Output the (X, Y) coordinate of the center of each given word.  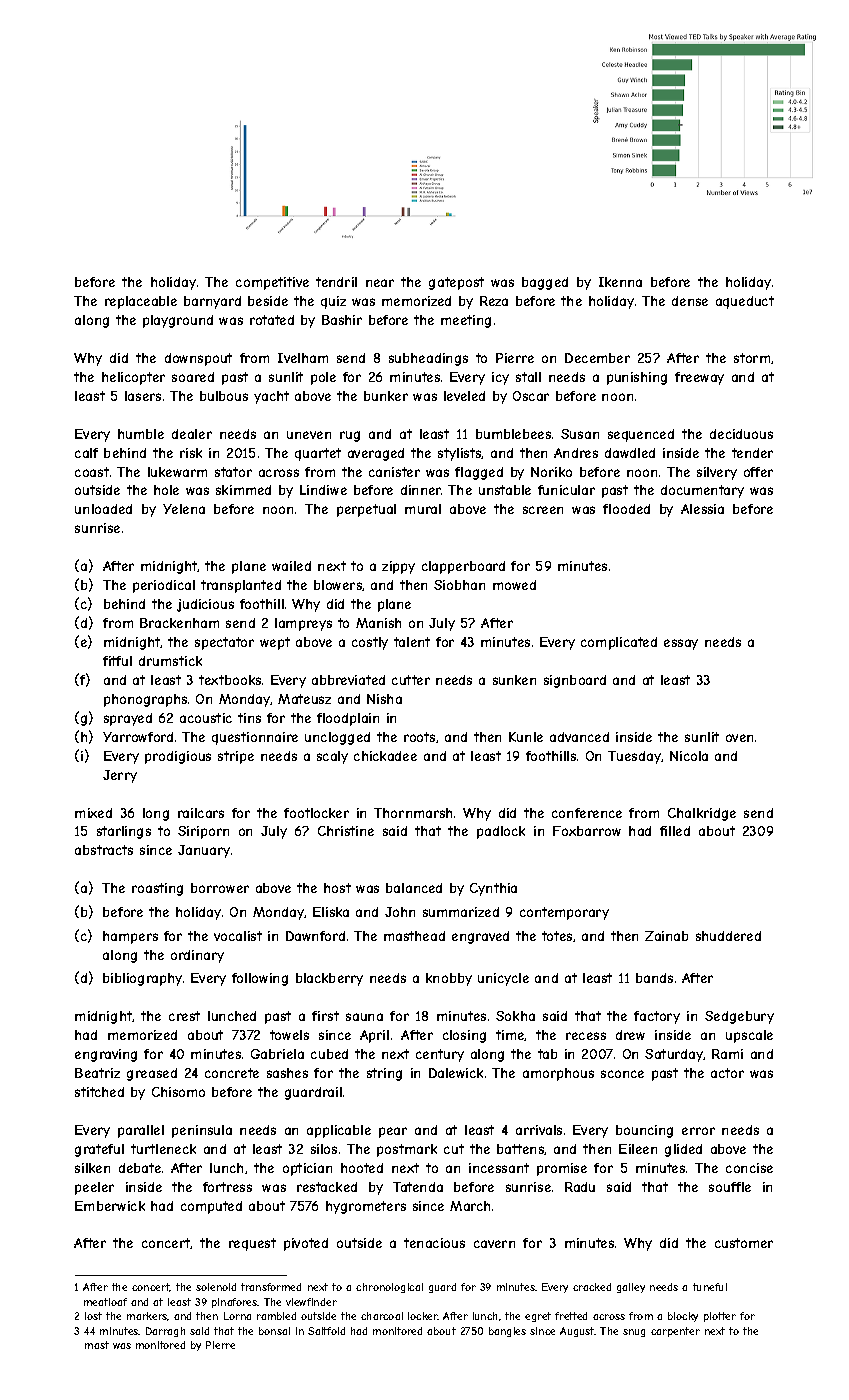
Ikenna (620, 282)
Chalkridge (702, 814)
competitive (272, 283)
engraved (480, 937)
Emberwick (110, 1206)
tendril (336, 282)
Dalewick (456, 1073)
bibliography (142, 979)
